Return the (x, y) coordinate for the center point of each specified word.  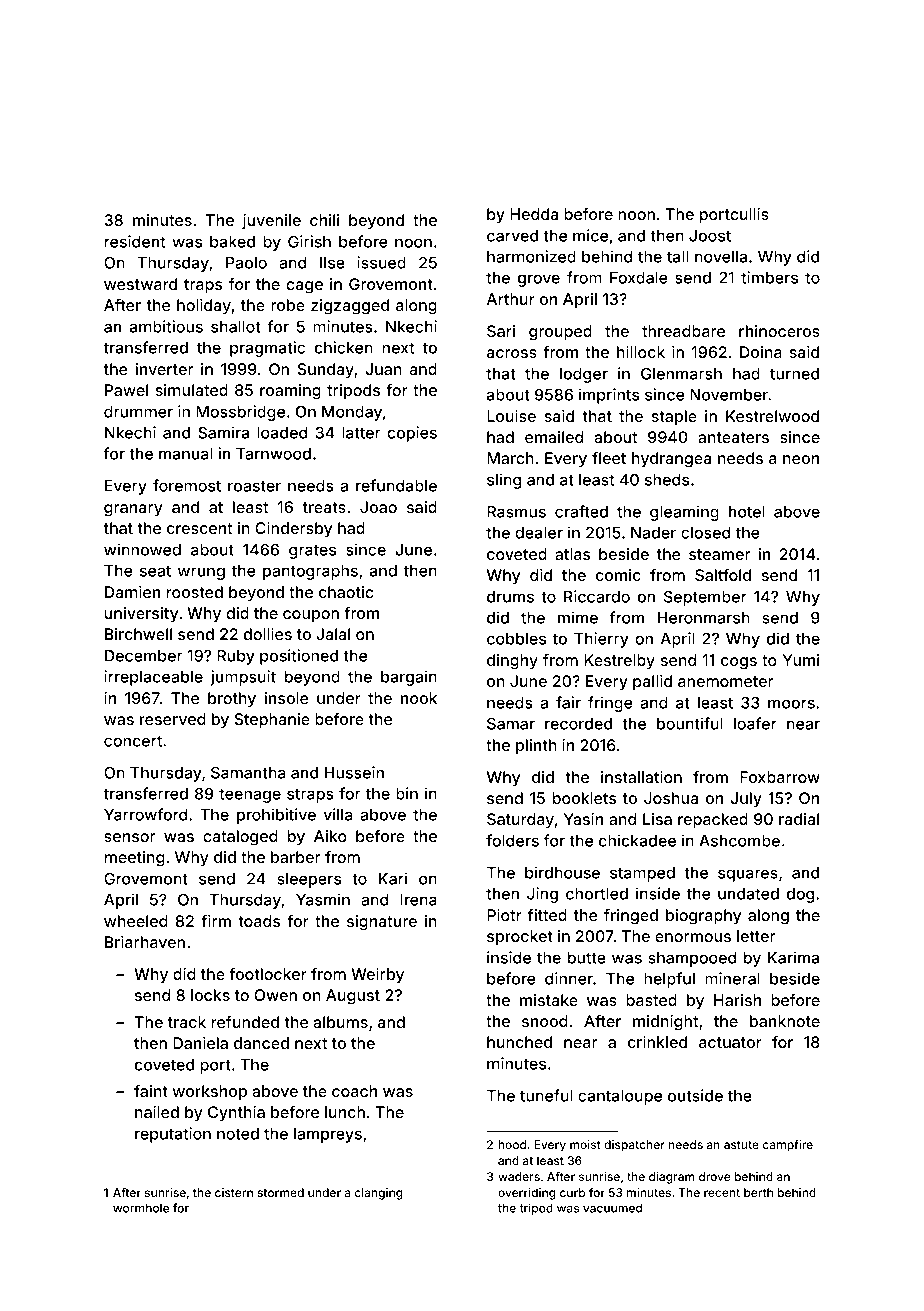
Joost (710, 236)
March (510, 458)
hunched (519, 1042)
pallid (652, 683)
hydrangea (671, 460)
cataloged (240, 838)
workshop (210, 1093)
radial (799, 819)
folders (512, 840)
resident (135, 241)
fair (568, 702)
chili (324, 220)
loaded (282, 433)
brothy (232, 700)
